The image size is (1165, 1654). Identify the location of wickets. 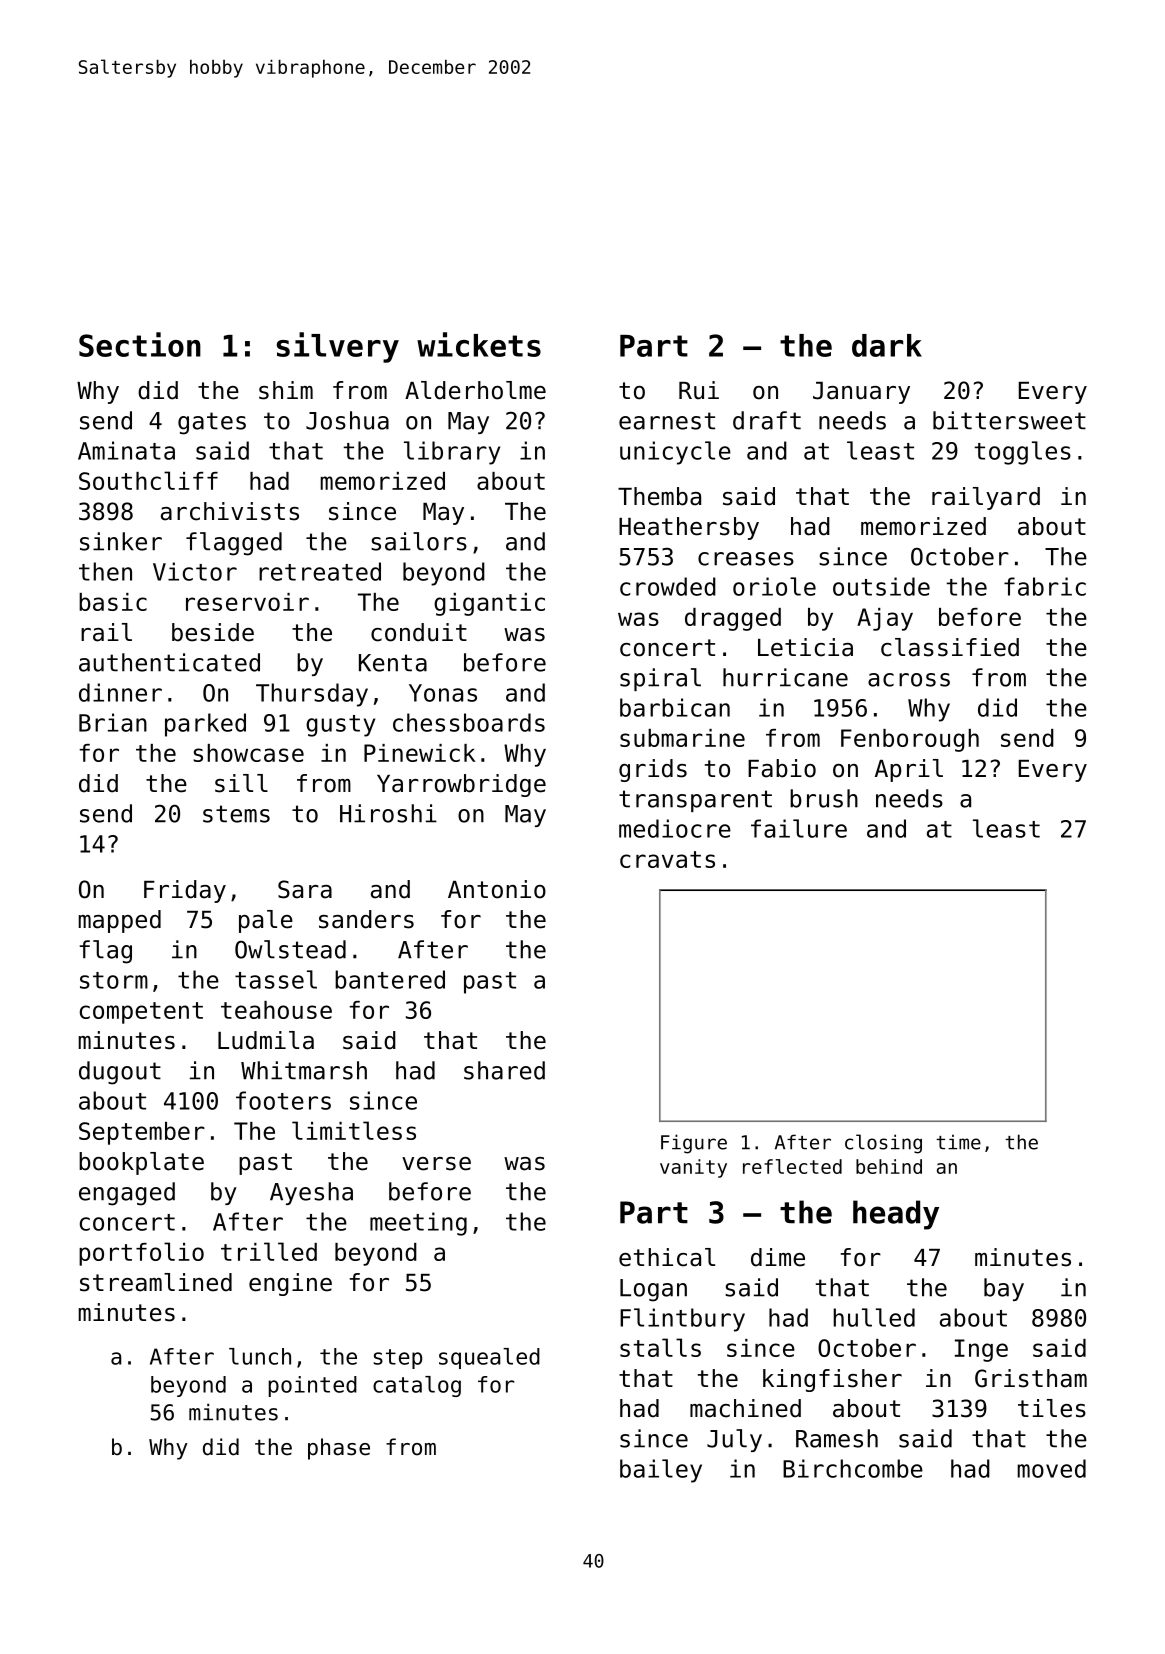
(479, 344).
